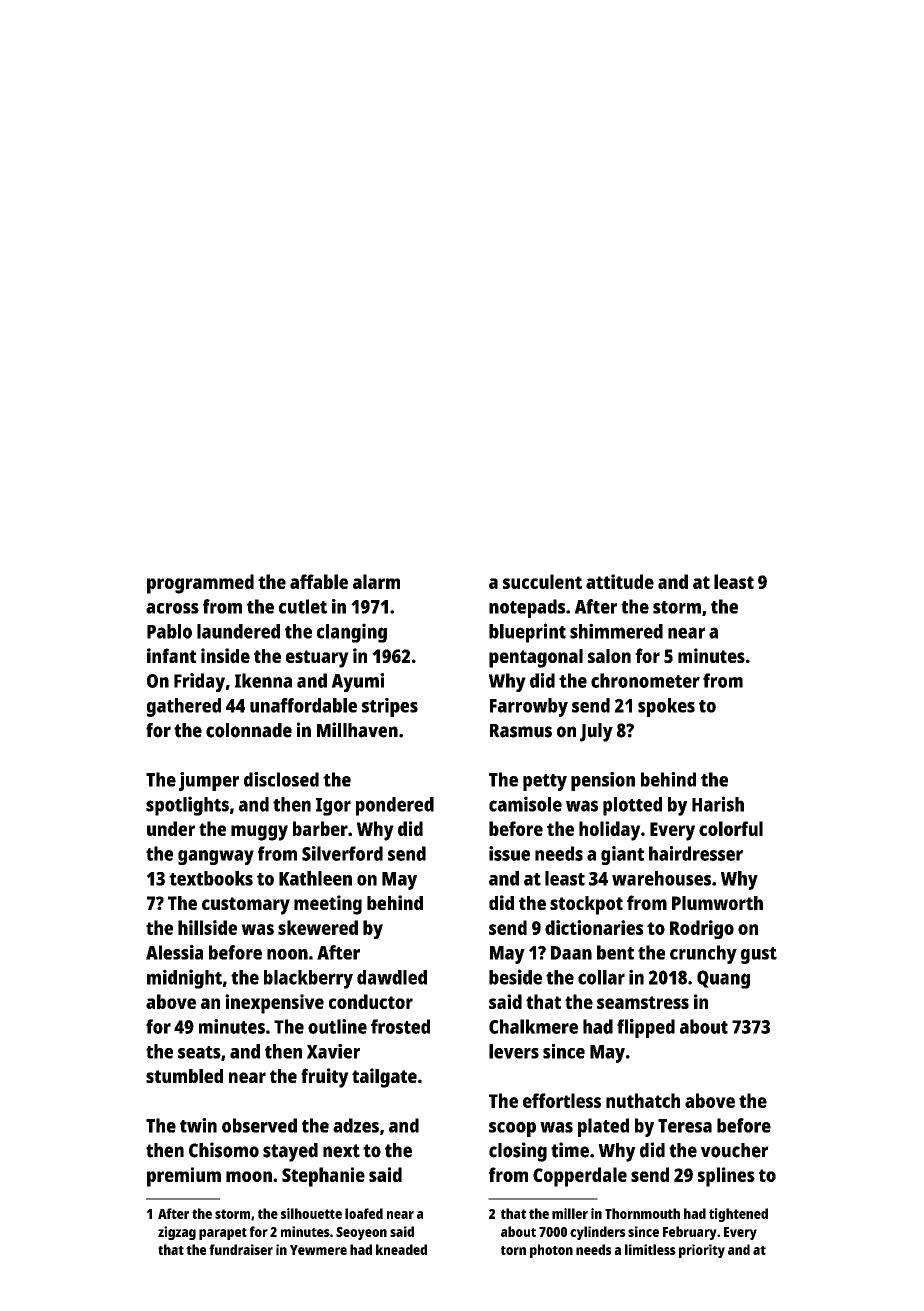 Image resolution: width=924 pixels, height=1311 pixels. Describe the element at coordinates (513, 1250) in the page. I see `torn` at that location.
